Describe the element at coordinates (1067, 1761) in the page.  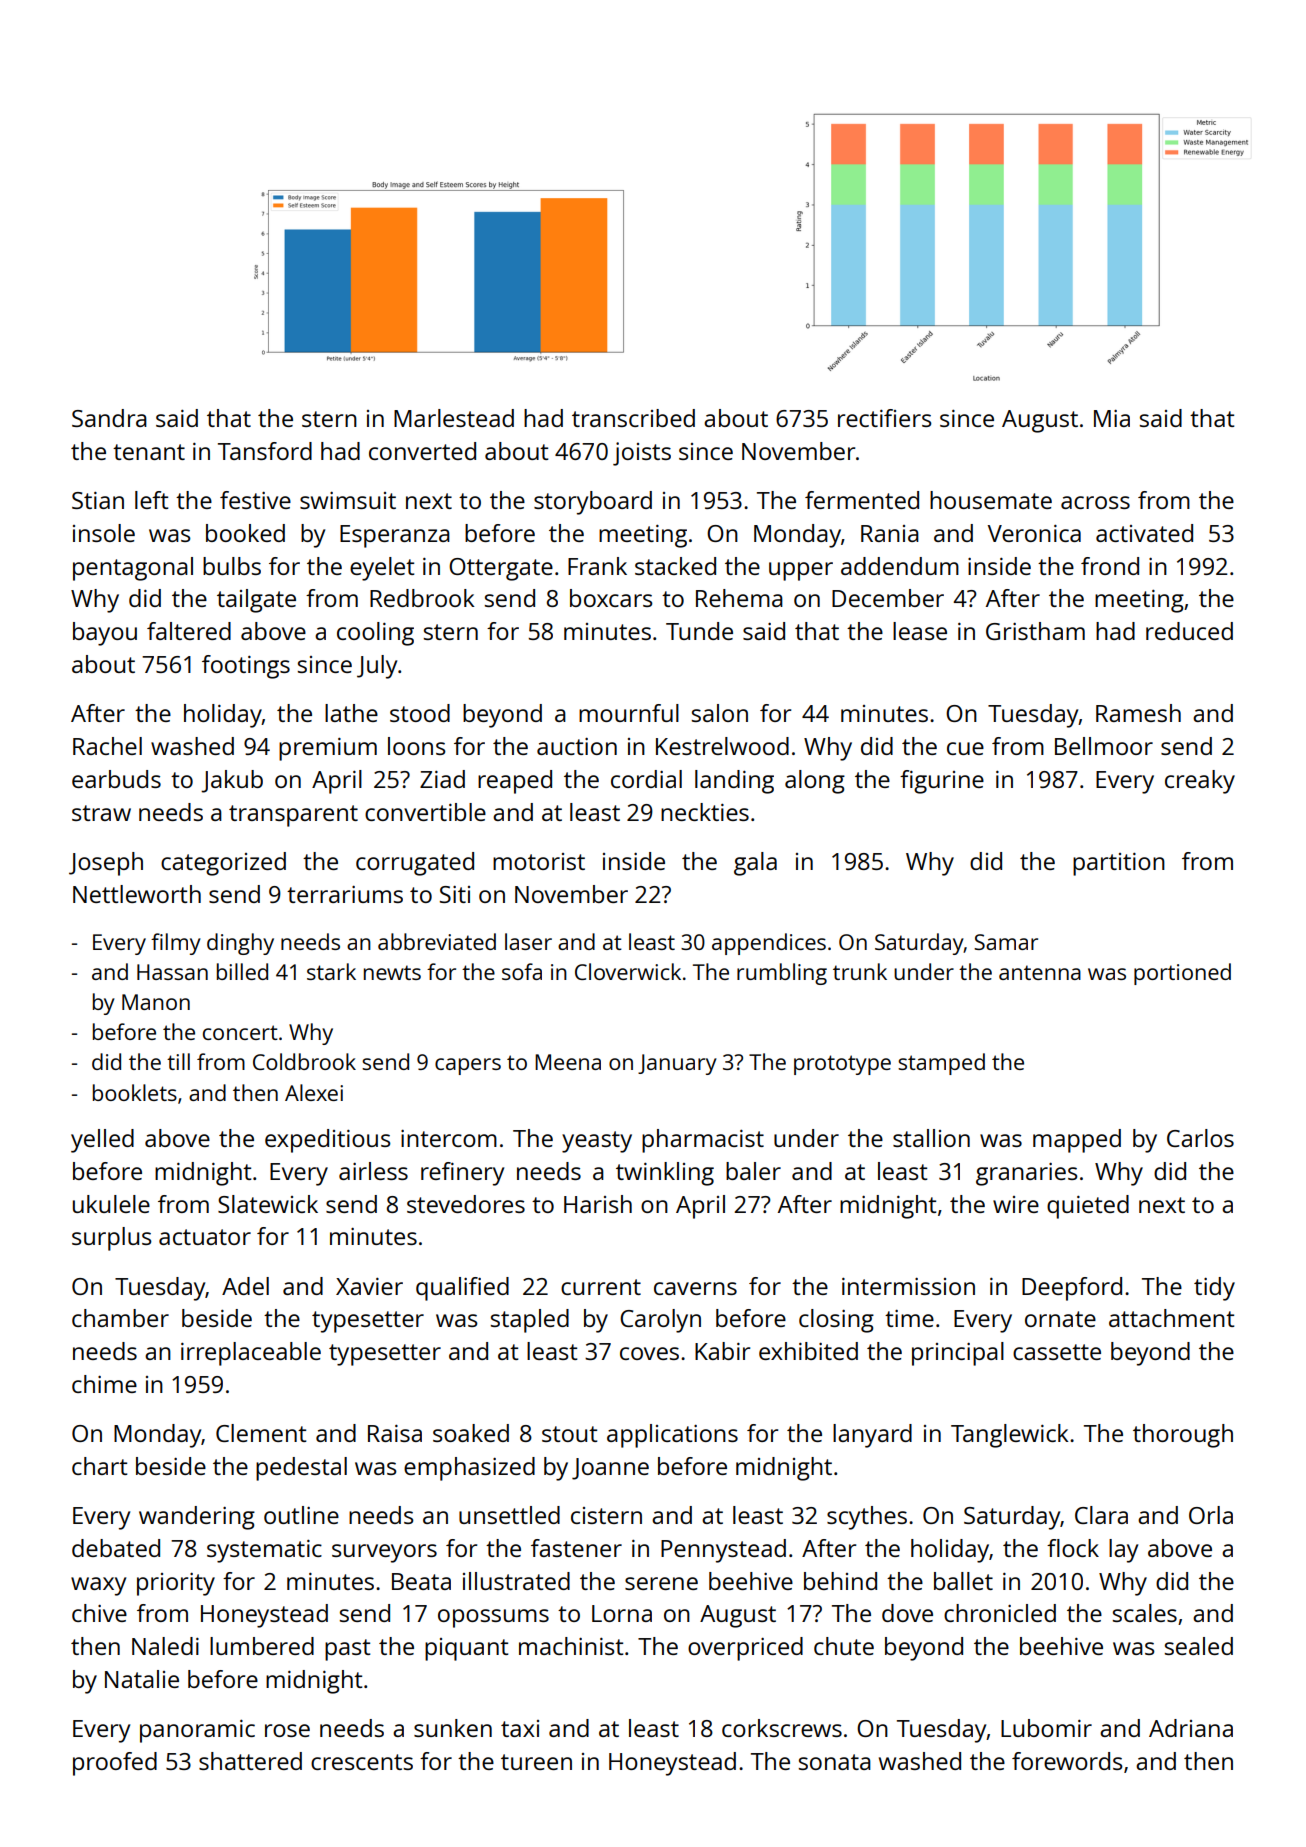
I see `forewords` at that location.
